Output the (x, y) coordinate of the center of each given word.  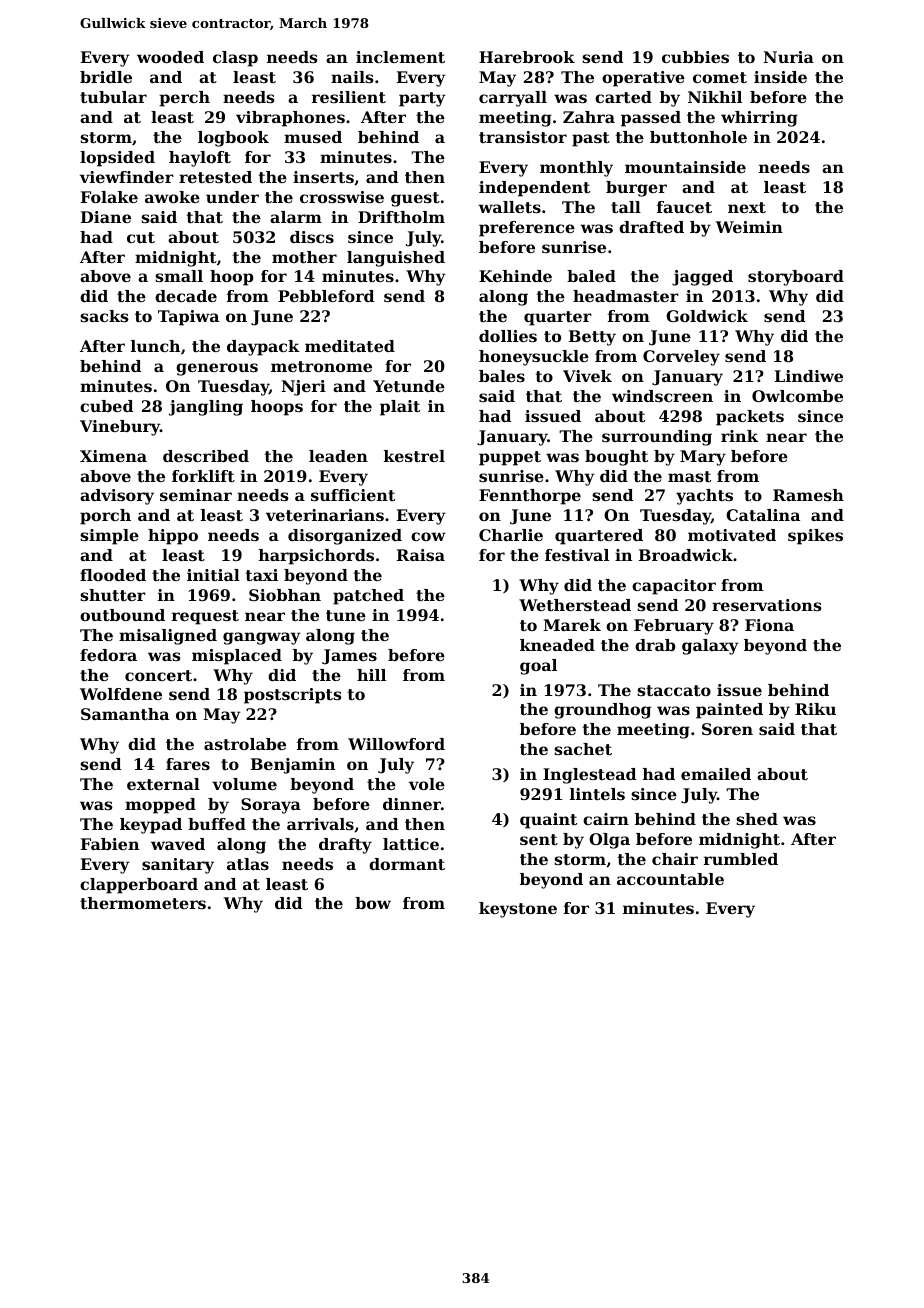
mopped (160, 806)
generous (217, 369)
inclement (400, 57)
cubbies (695, 57)
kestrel (414, 456)
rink (739, 436)
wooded (170, 57)
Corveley (681, 358)
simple (109, 537)
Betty (592, 338)
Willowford (396, 744)
